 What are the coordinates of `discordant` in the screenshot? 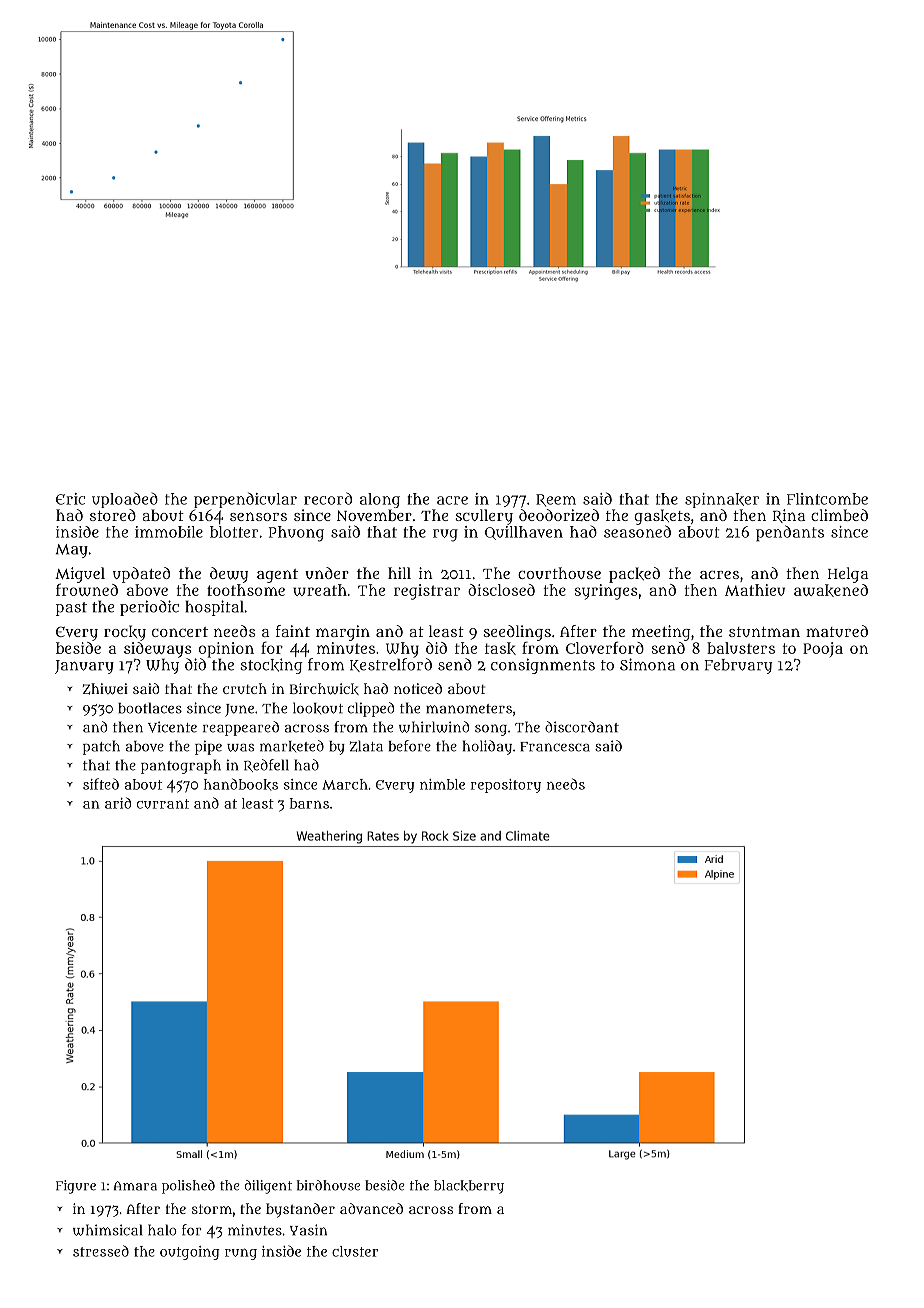 It's located at (582, 727).
